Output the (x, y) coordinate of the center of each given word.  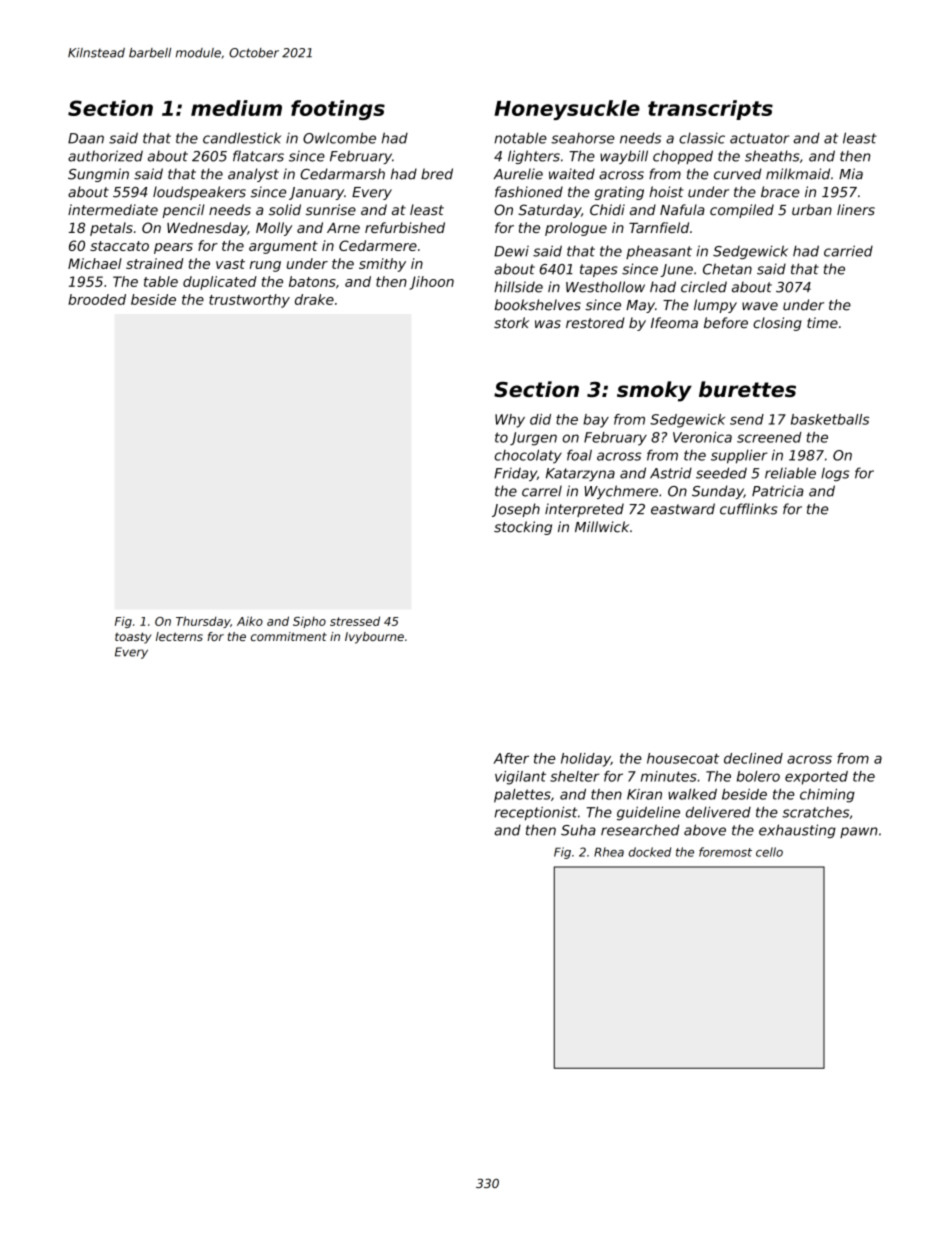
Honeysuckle (567, 110)
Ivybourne (374, 638)
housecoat (683, 758)
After (511, 758)
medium (236, 108)
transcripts (710, 110)
